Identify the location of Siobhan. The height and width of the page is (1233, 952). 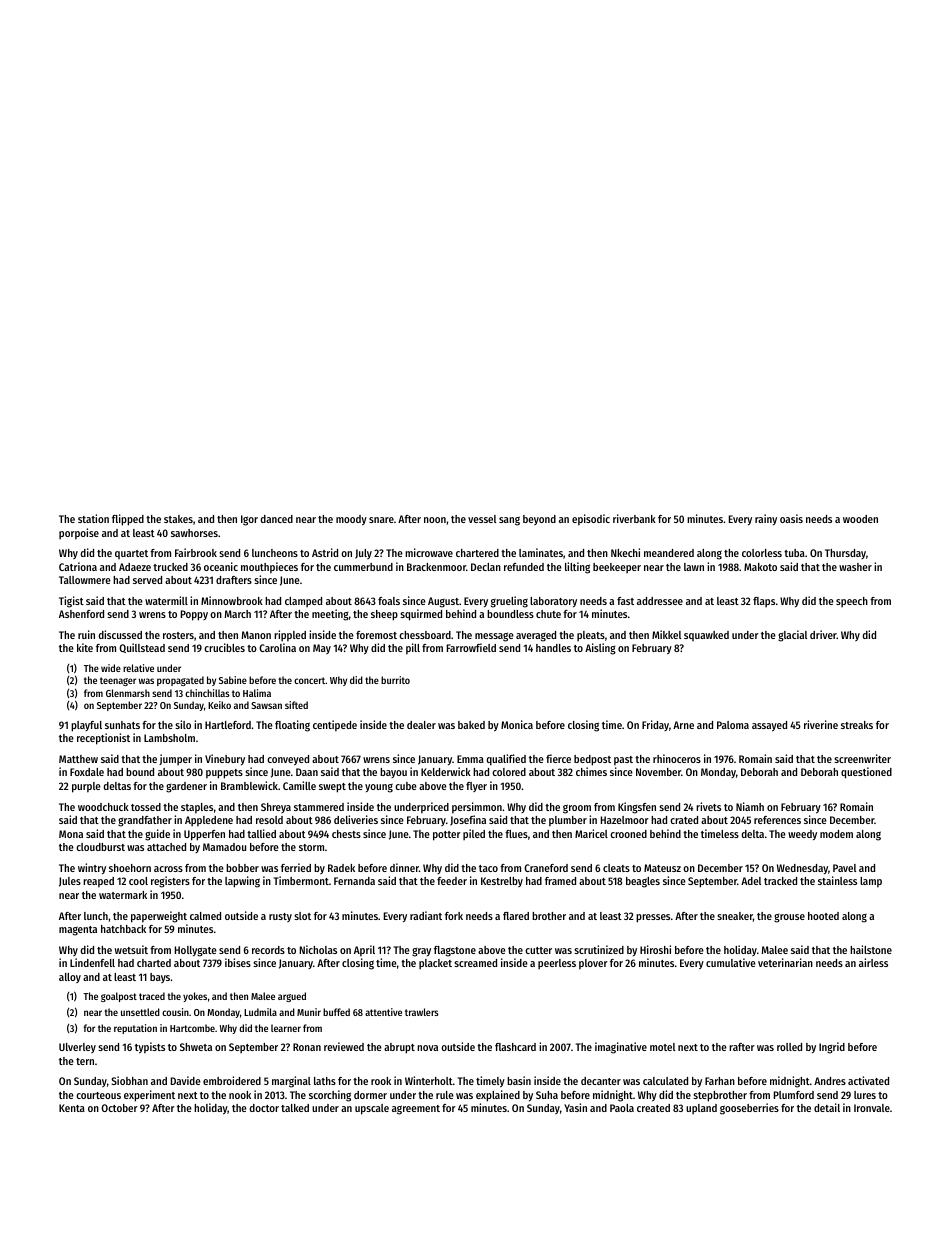
(129, 1080).
